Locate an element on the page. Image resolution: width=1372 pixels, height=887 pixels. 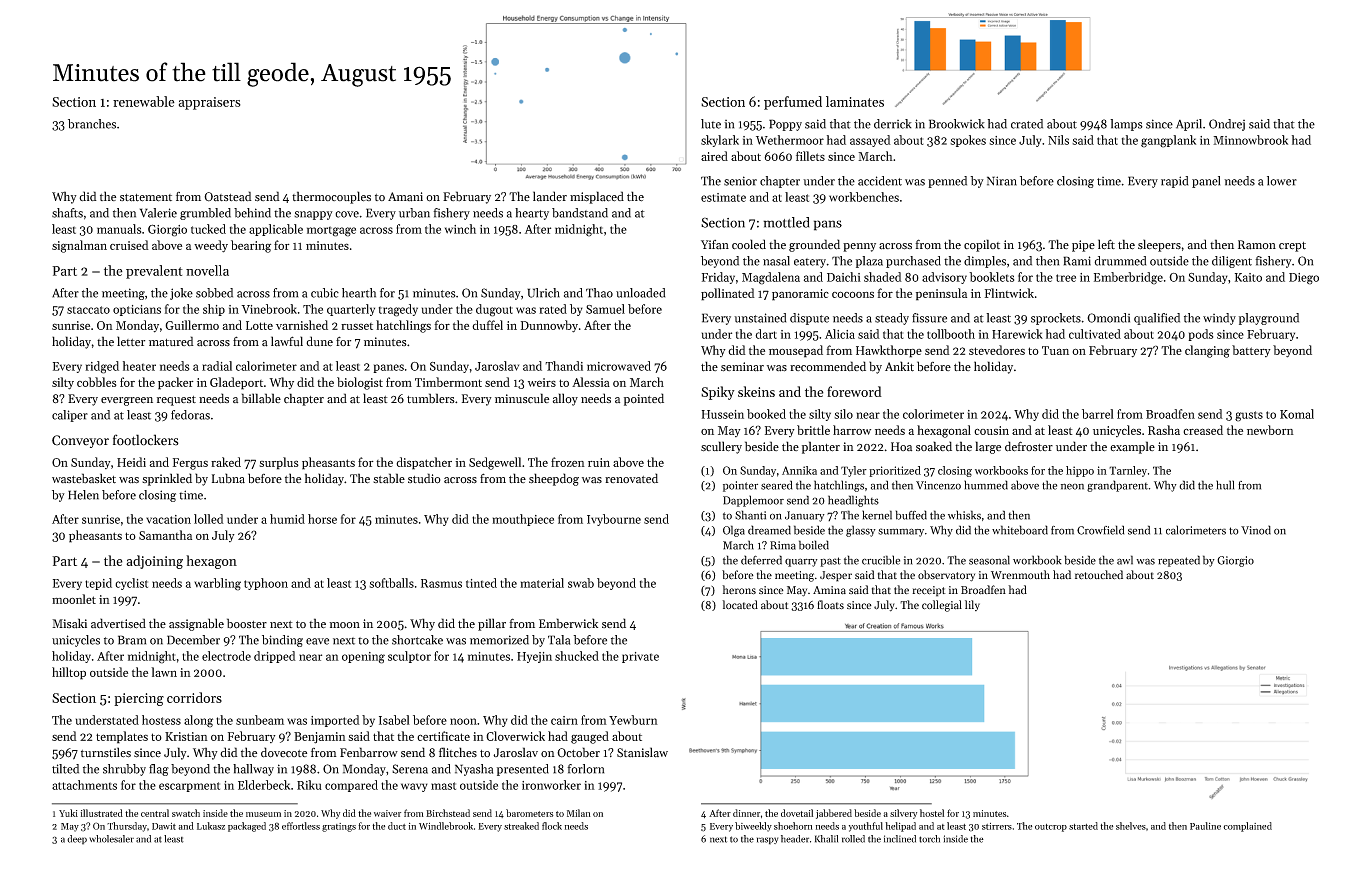
Stanislaw is located at coordinates (642, 752).
